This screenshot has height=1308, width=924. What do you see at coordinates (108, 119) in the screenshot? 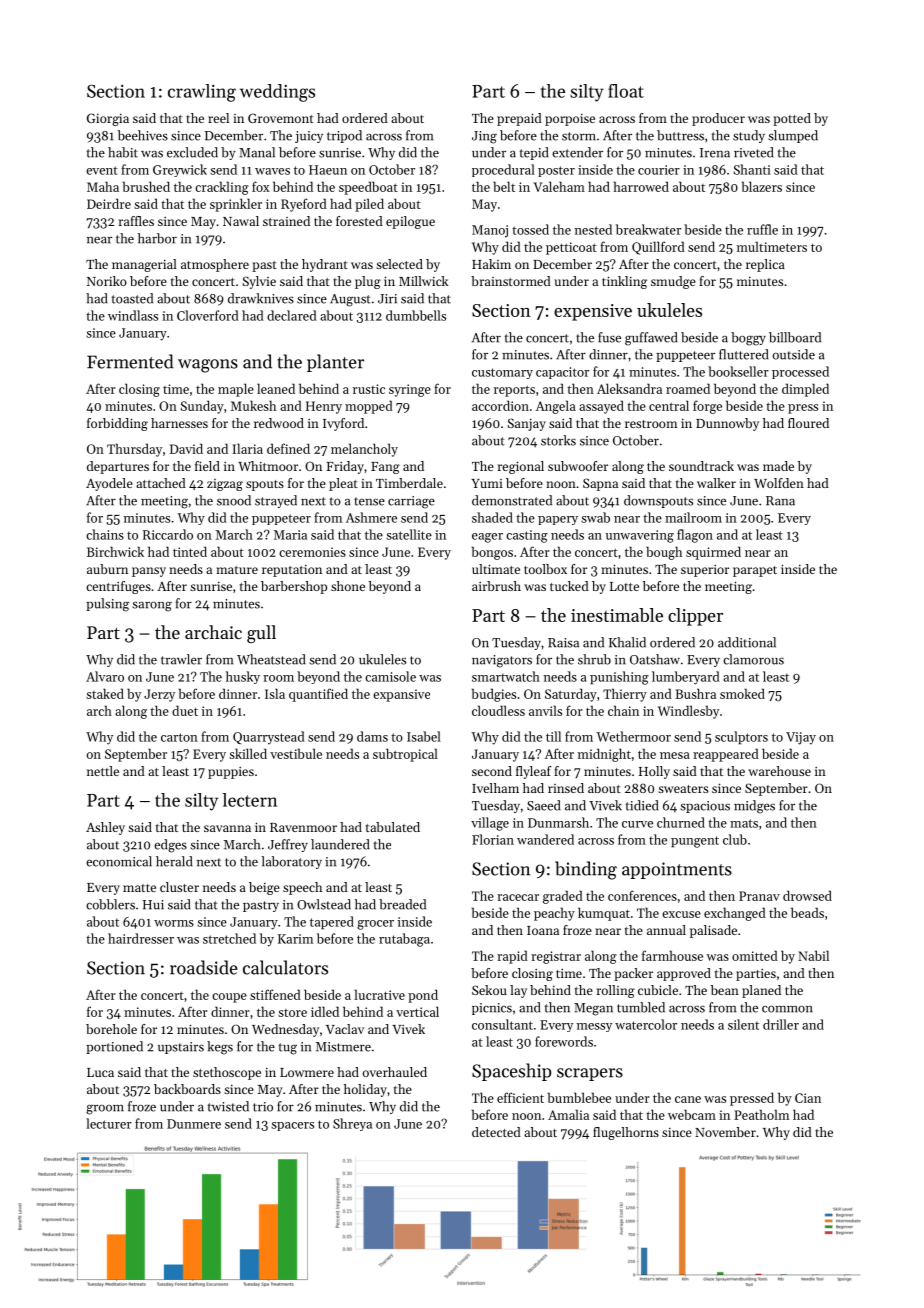
I see `Giorgia` at bounding box center [108, 119].
